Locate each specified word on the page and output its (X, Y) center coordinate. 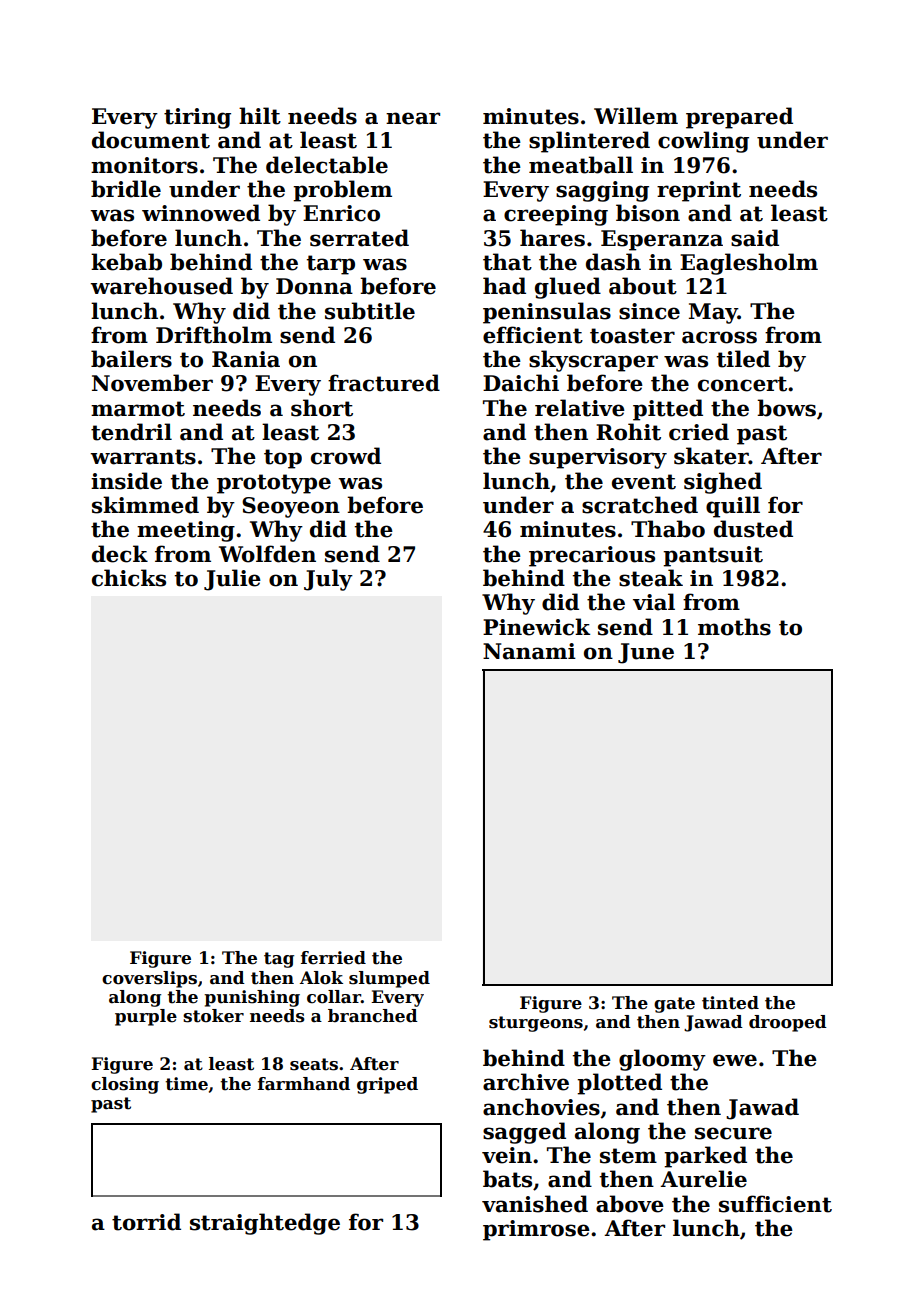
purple (146, 1017)
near (413, 118)
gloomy (662, 1060)
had (504, 286)
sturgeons (536, 1024)
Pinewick (536, 627)
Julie (232, 580)
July (328, 580)
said (755, 238)
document (151, 140)
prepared (739, 118)
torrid (146, 1222)
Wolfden (267, 554)
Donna (314, 286)
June (646, 653)
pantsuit (713, 556)
